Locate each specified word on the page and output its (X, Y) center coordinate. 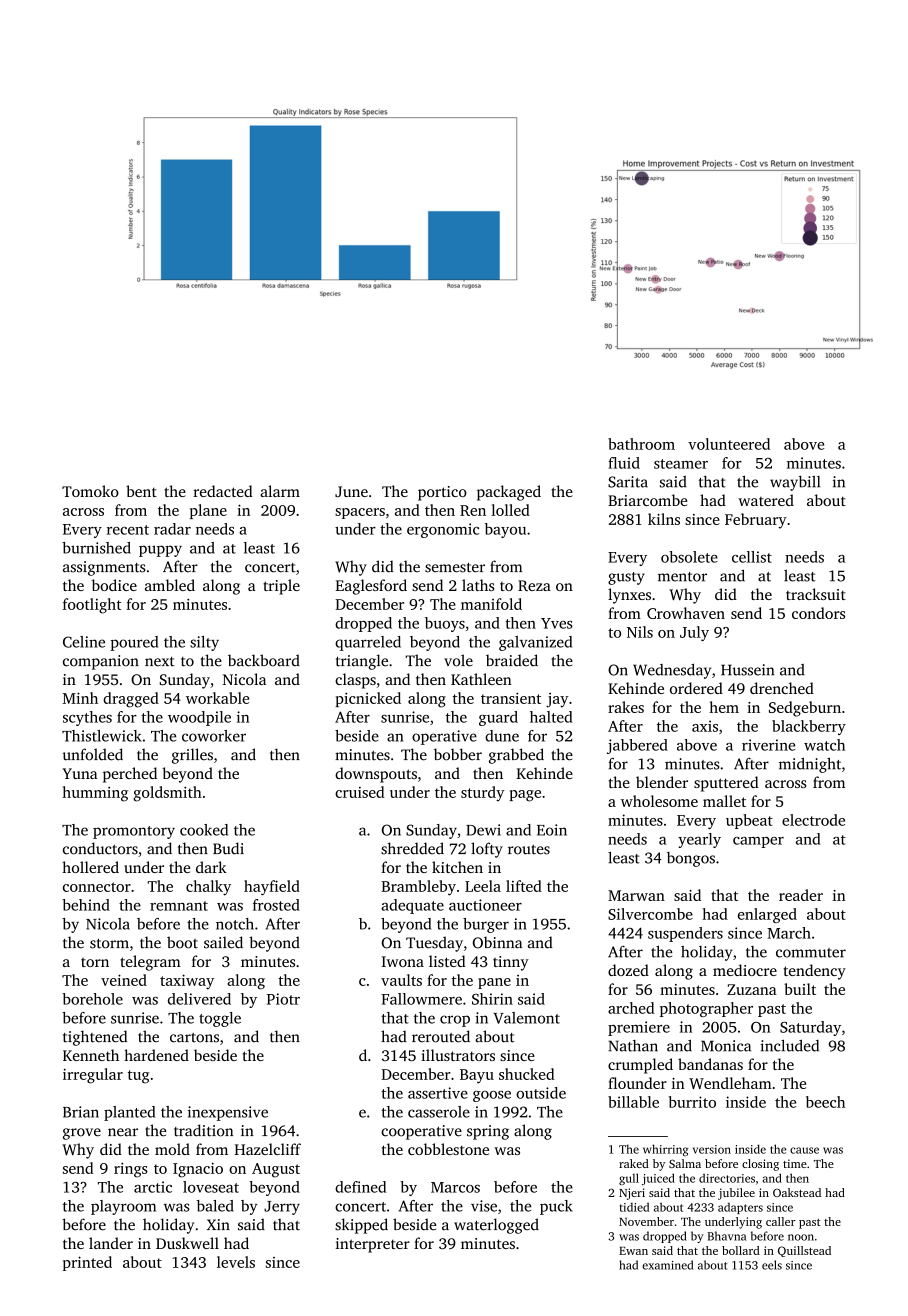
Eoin (552, 830)
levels (236, 1262)
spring (488, 1132)
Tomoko (90, 491)
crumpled (640, 1066)
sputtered (726, 784)
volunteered (729, 444)
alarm (280, 491)
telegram (150, 963)
